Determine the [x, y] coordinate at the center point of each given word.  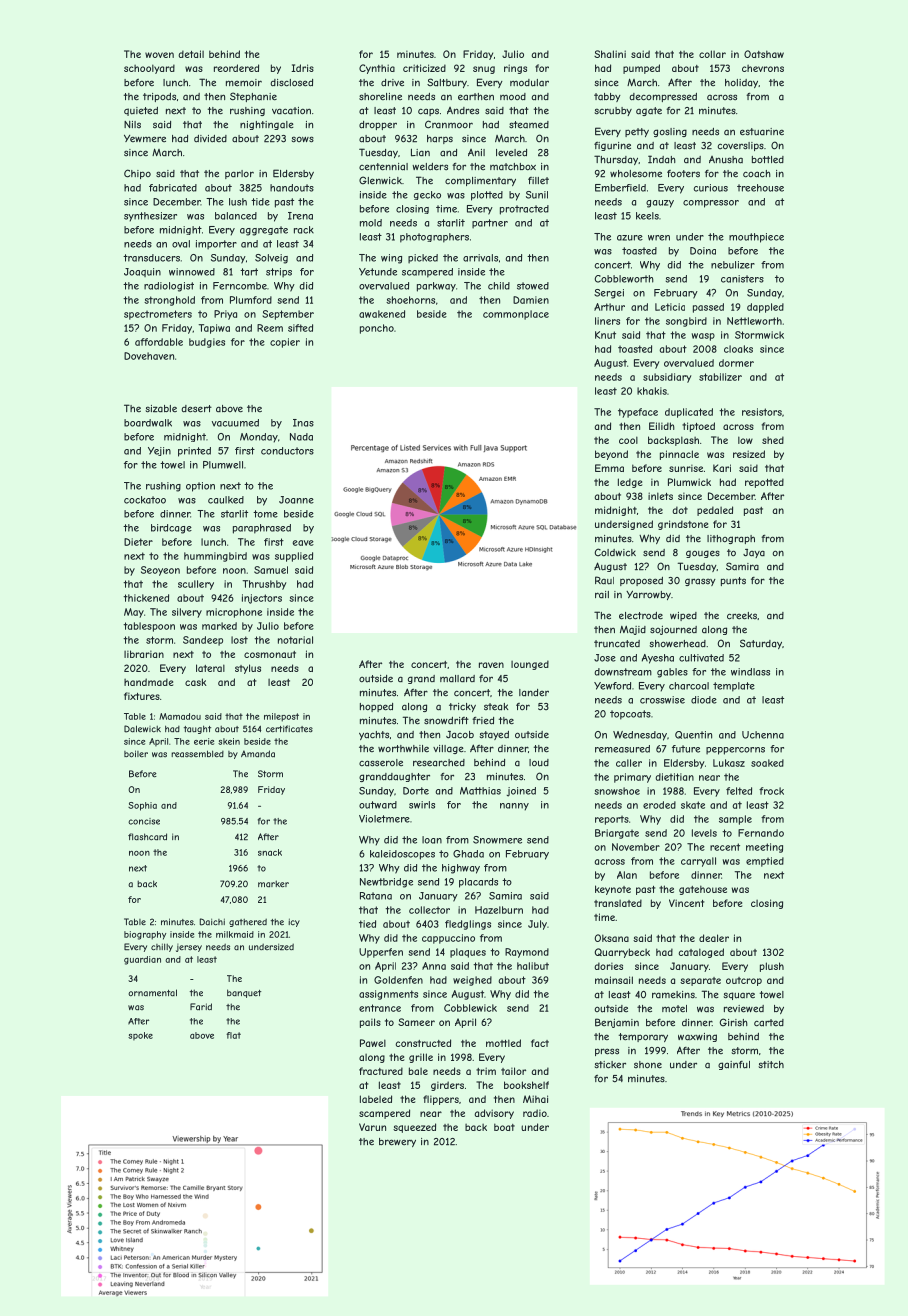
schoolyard [149, 69]
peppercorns [735, 751]
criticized [424, 68]
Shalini [610, 54]
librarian [144, 654]
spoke [140, 1036]
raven [491, 665]
